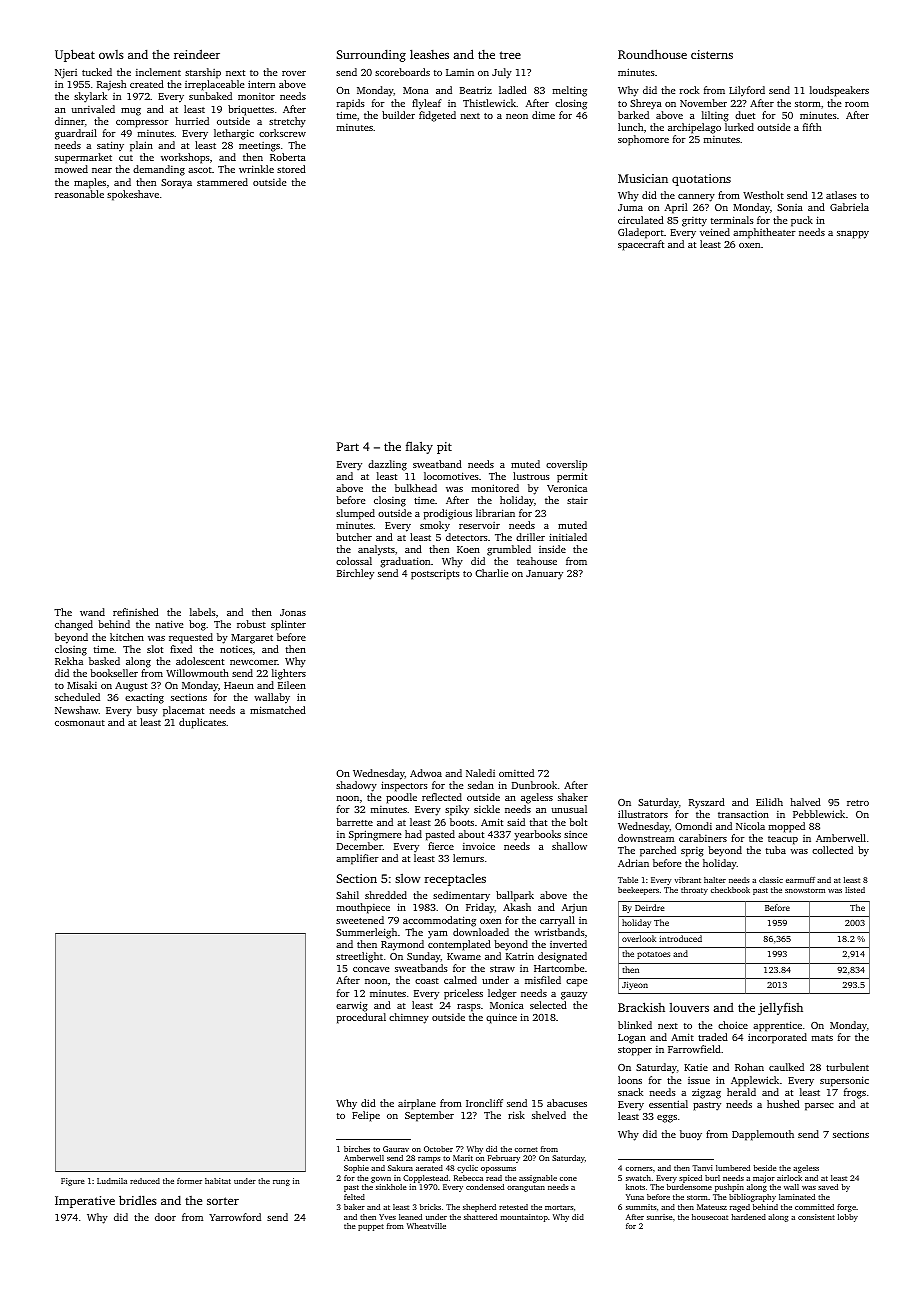  I want to click on cisterns, so click(712, 54).
